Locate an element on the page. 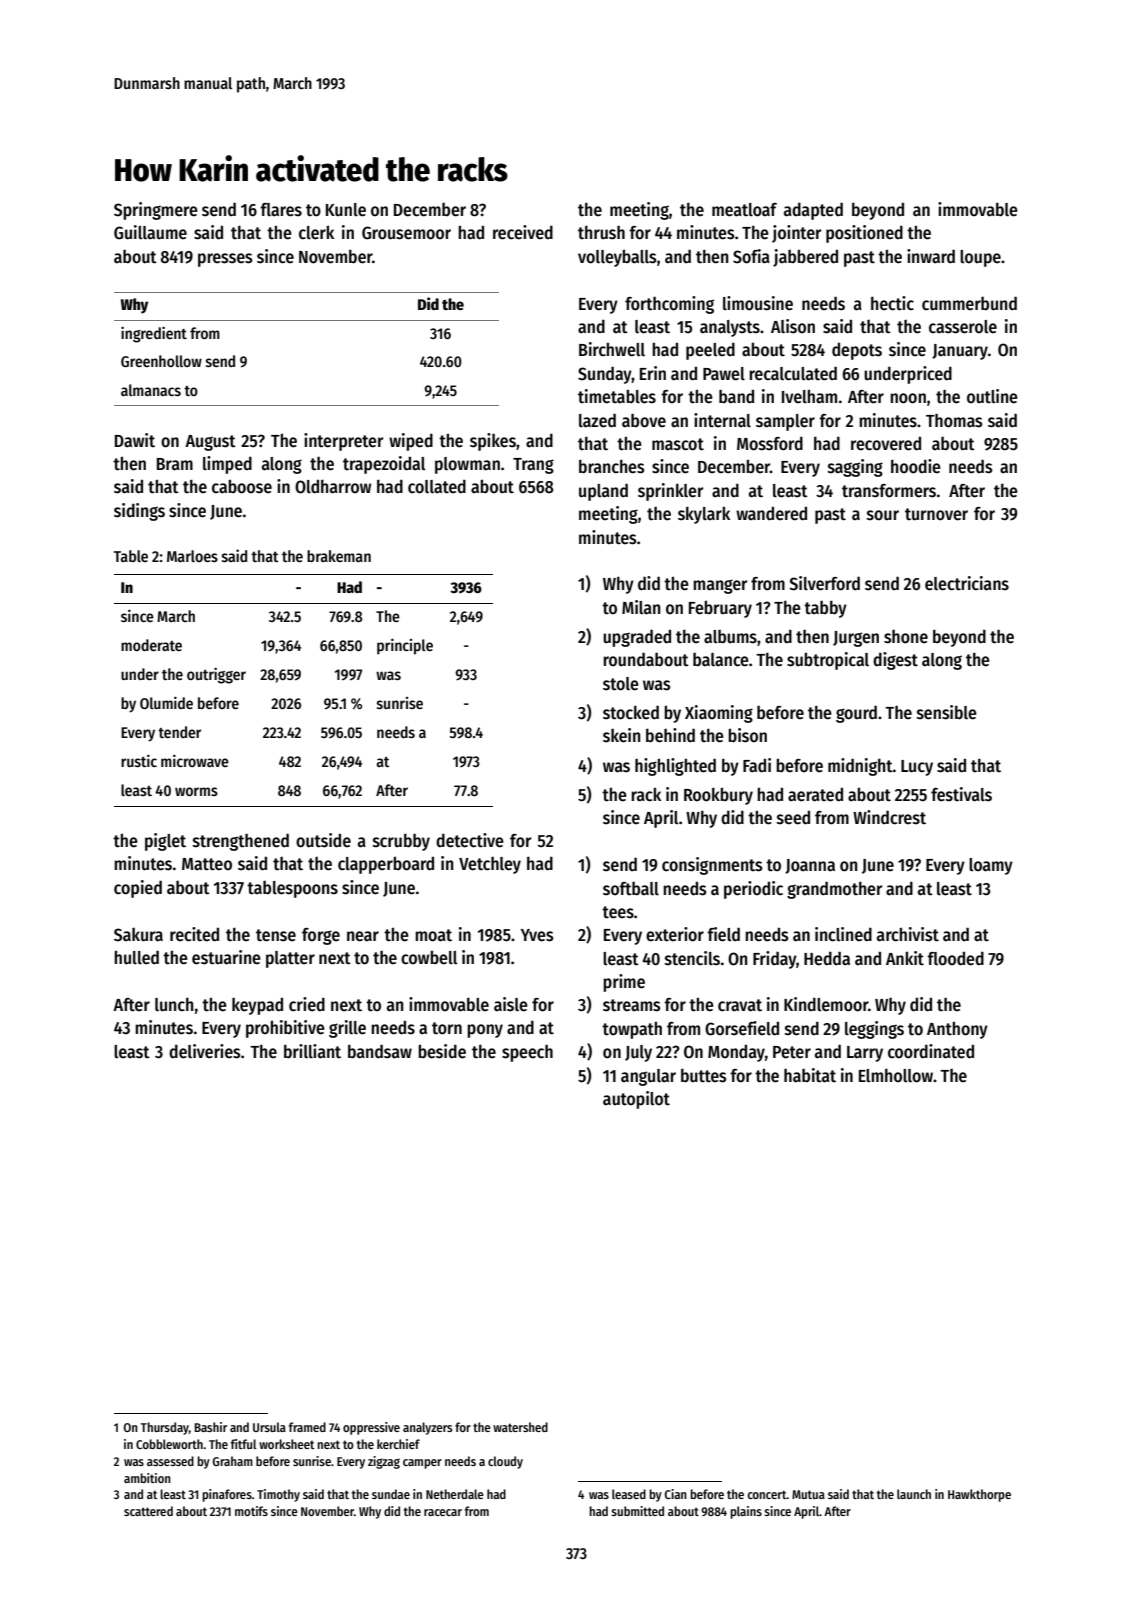 Image resolution: width=1132 pixels, height=1601 pixels. loamy is located at coordinates (991, 866).
